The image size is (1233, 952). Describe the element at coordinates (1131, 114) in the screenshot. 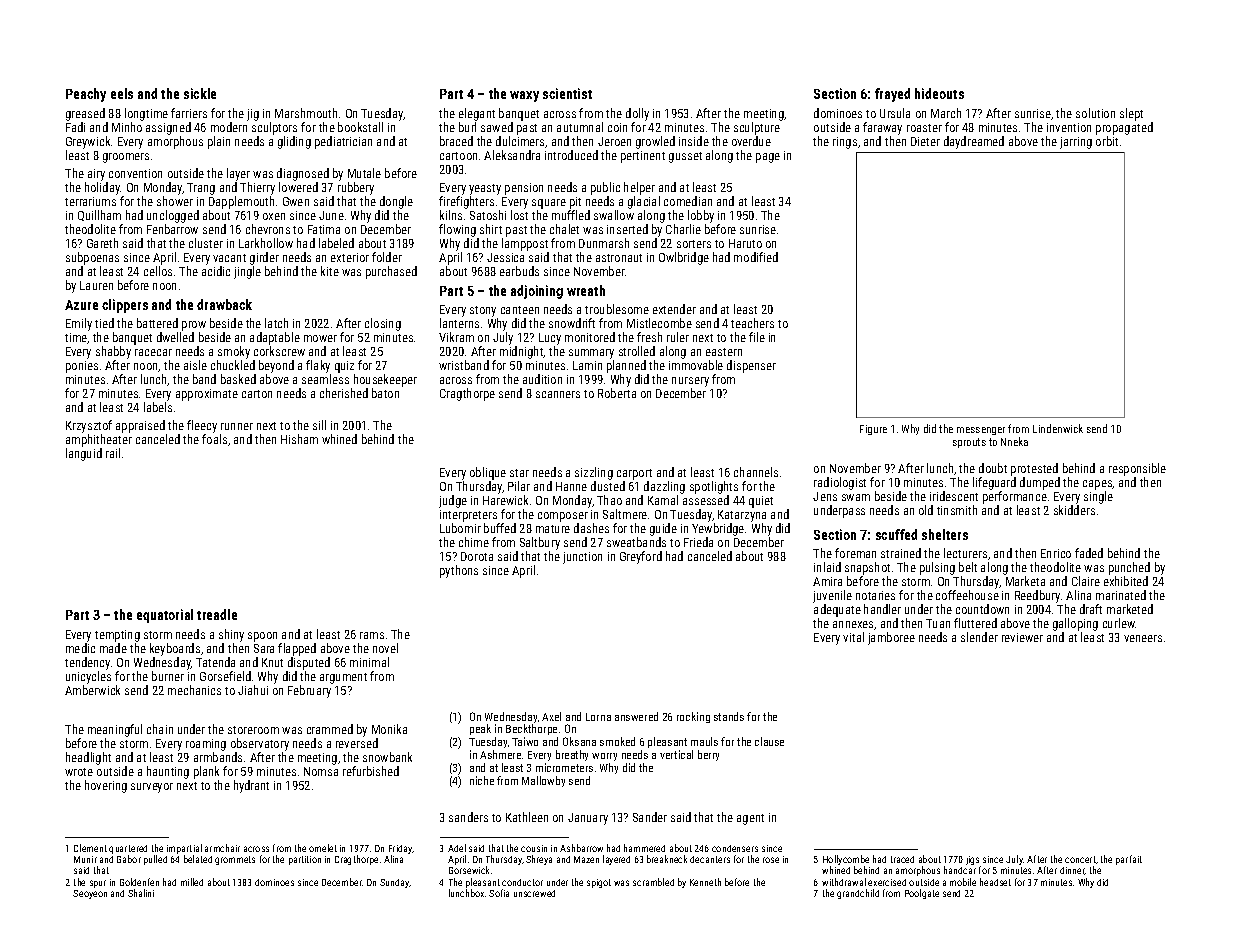

I see `slept` at that location.
